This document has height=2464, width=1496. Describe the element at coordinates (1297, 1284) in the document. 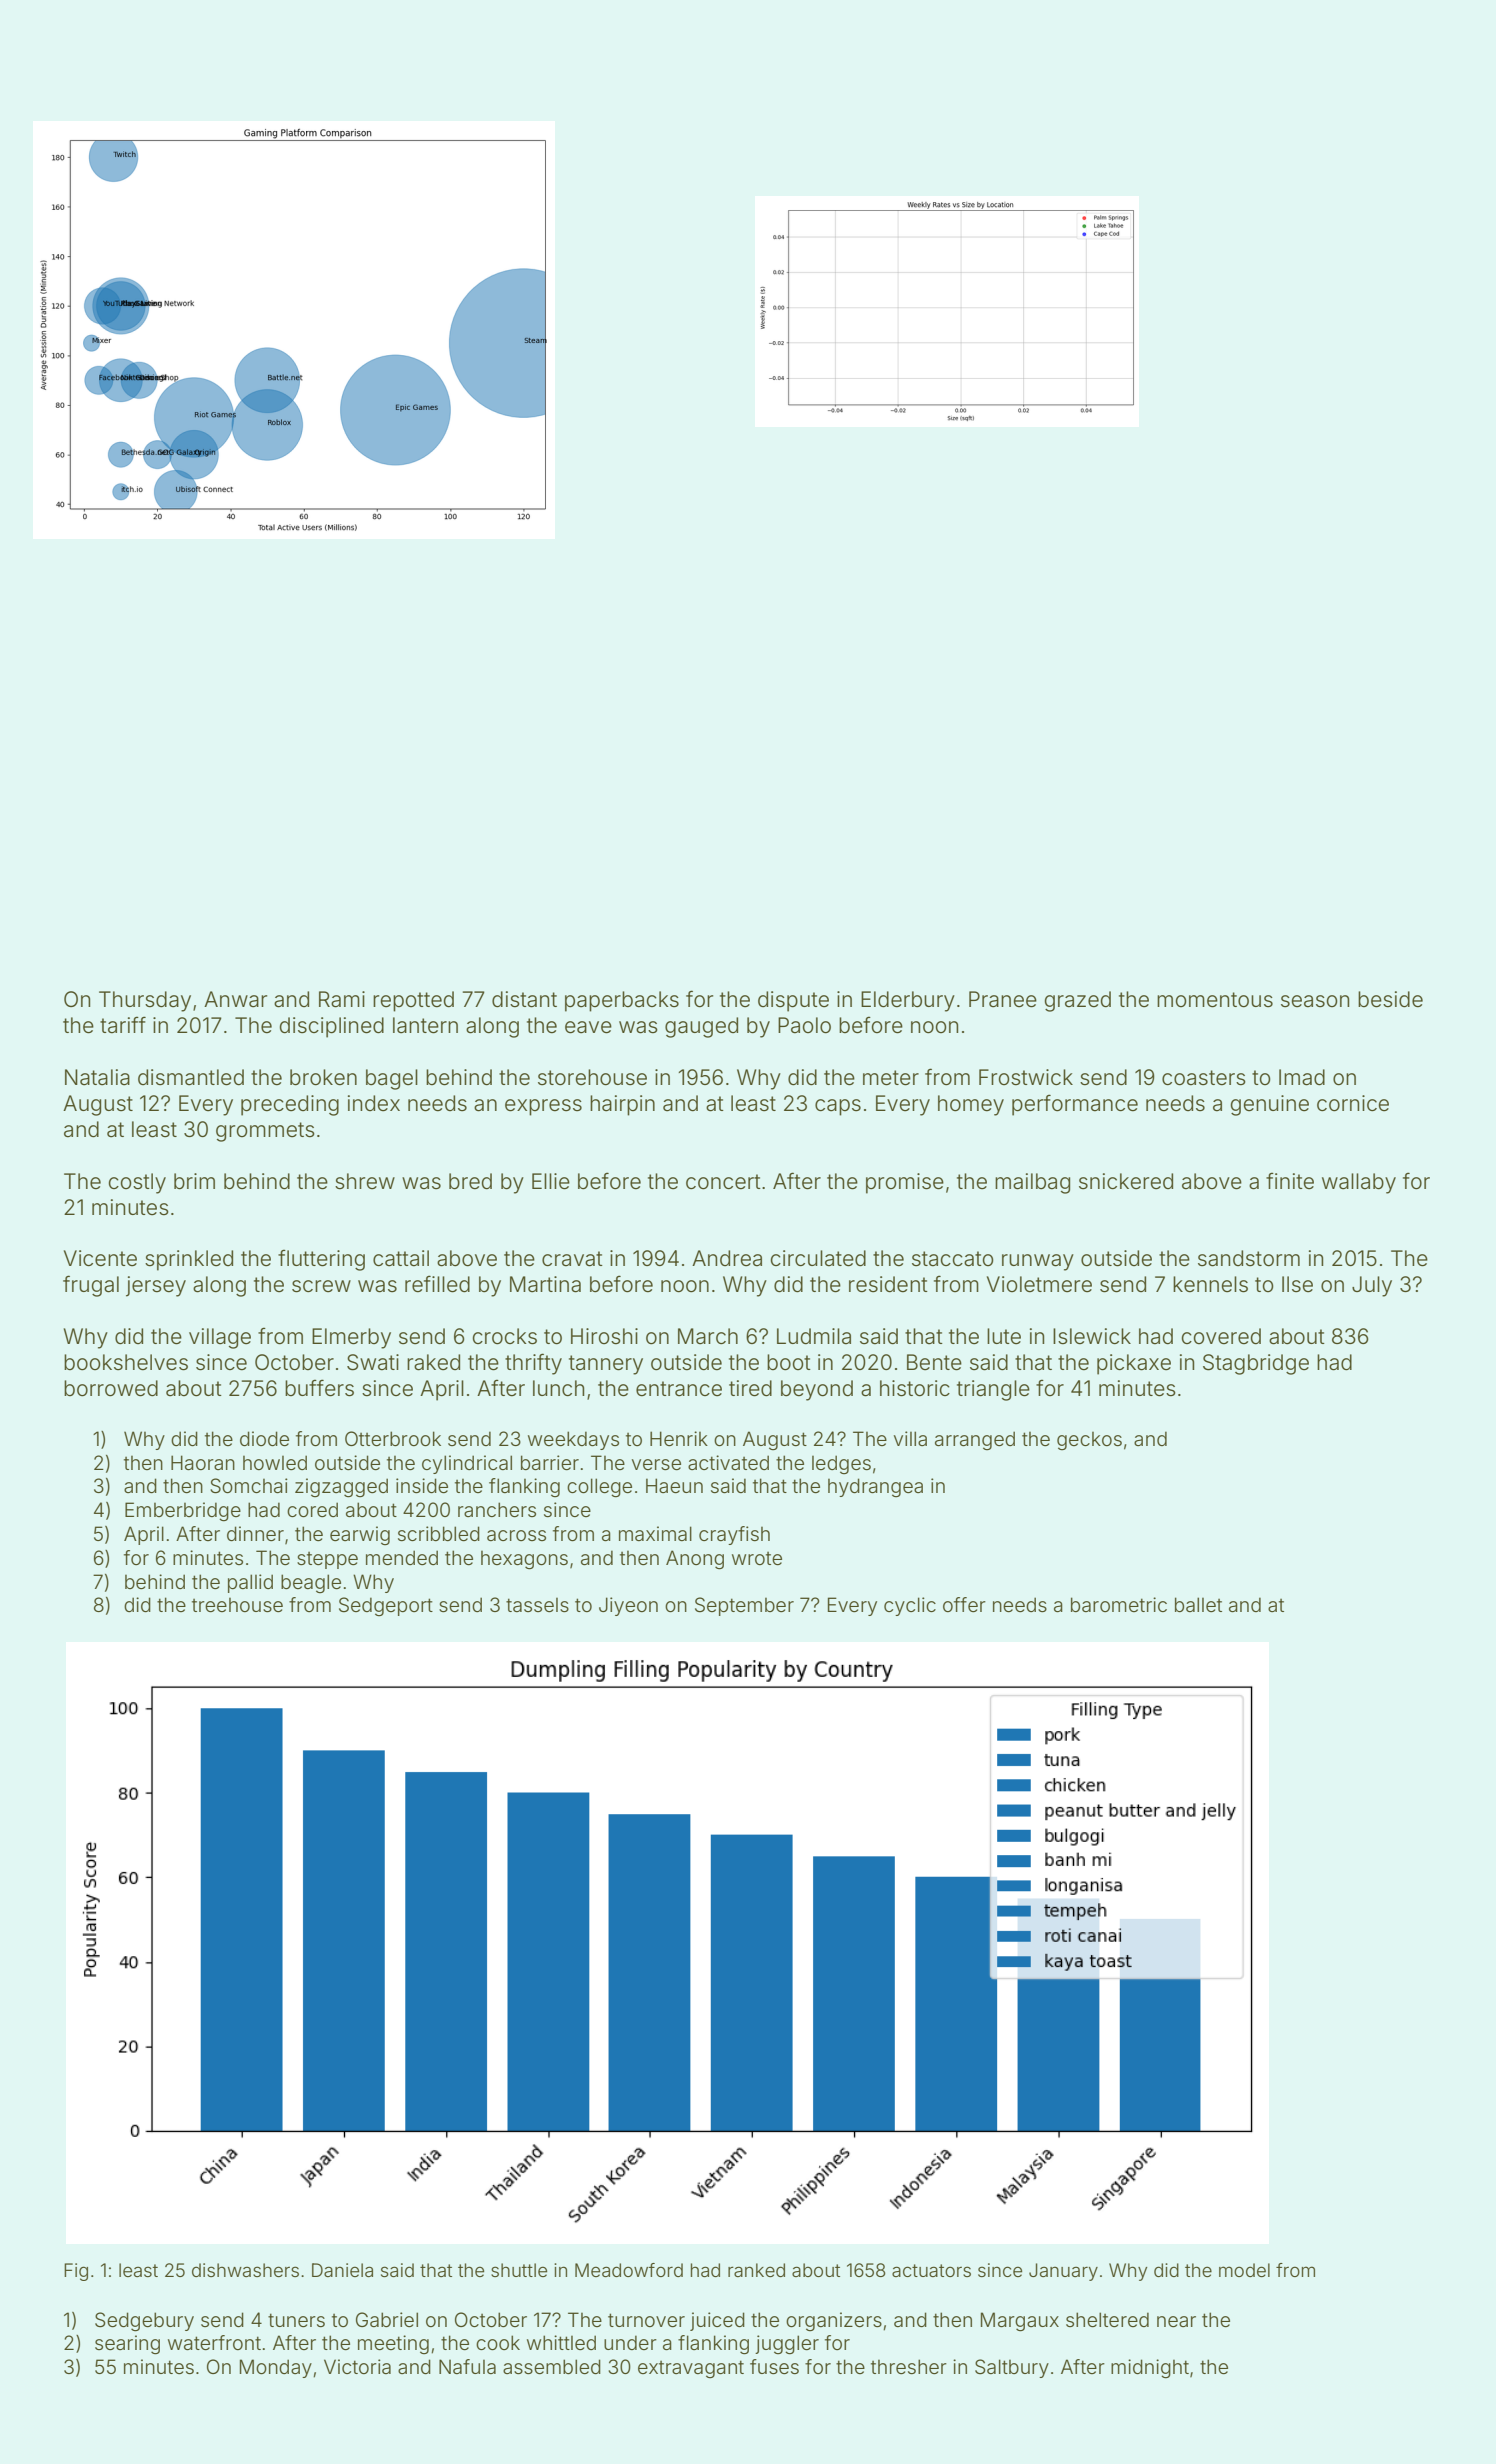

I see `Ilse` at that location.
